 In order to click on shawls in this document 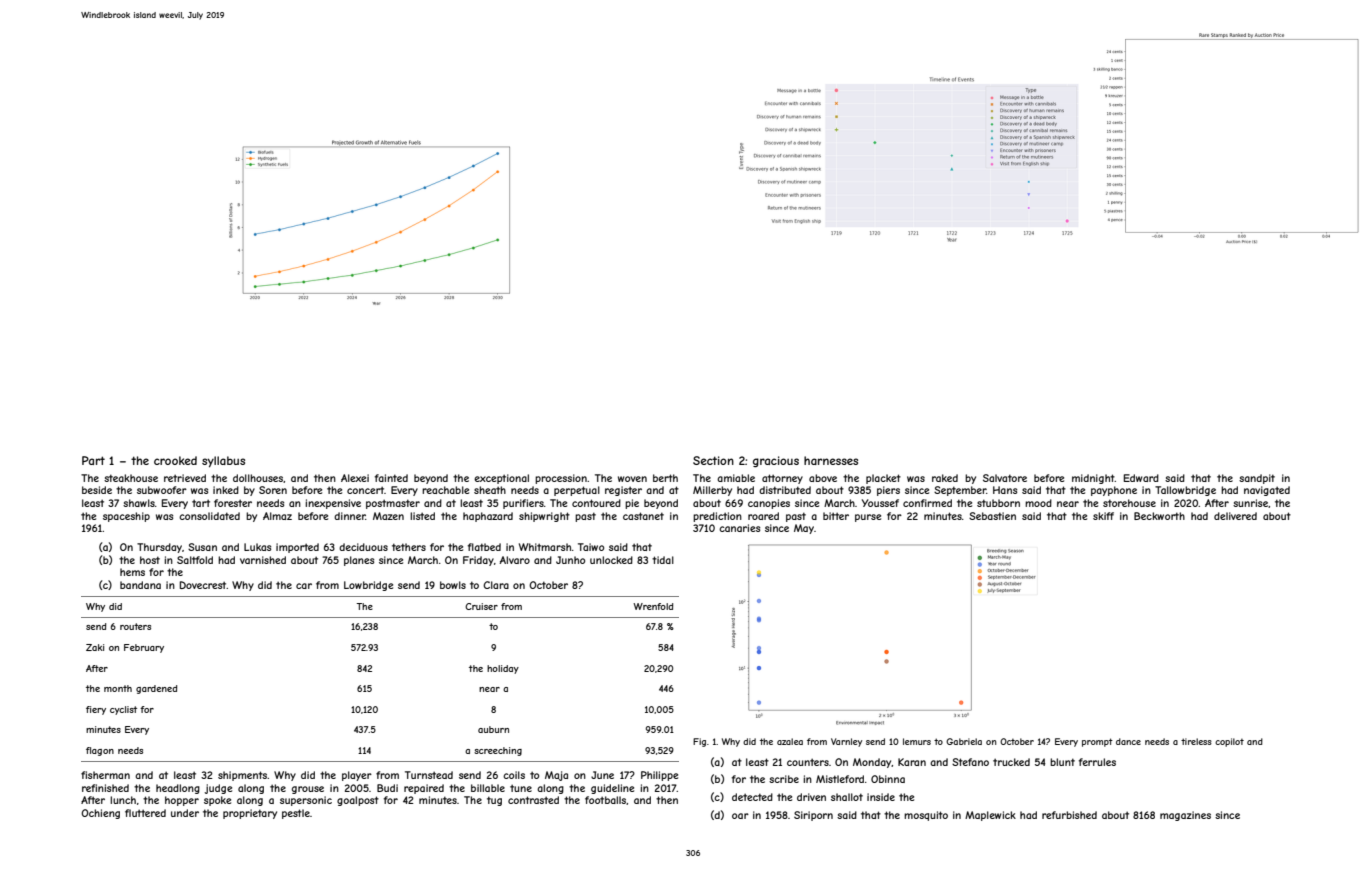, I will do `click(139, 503)`.
